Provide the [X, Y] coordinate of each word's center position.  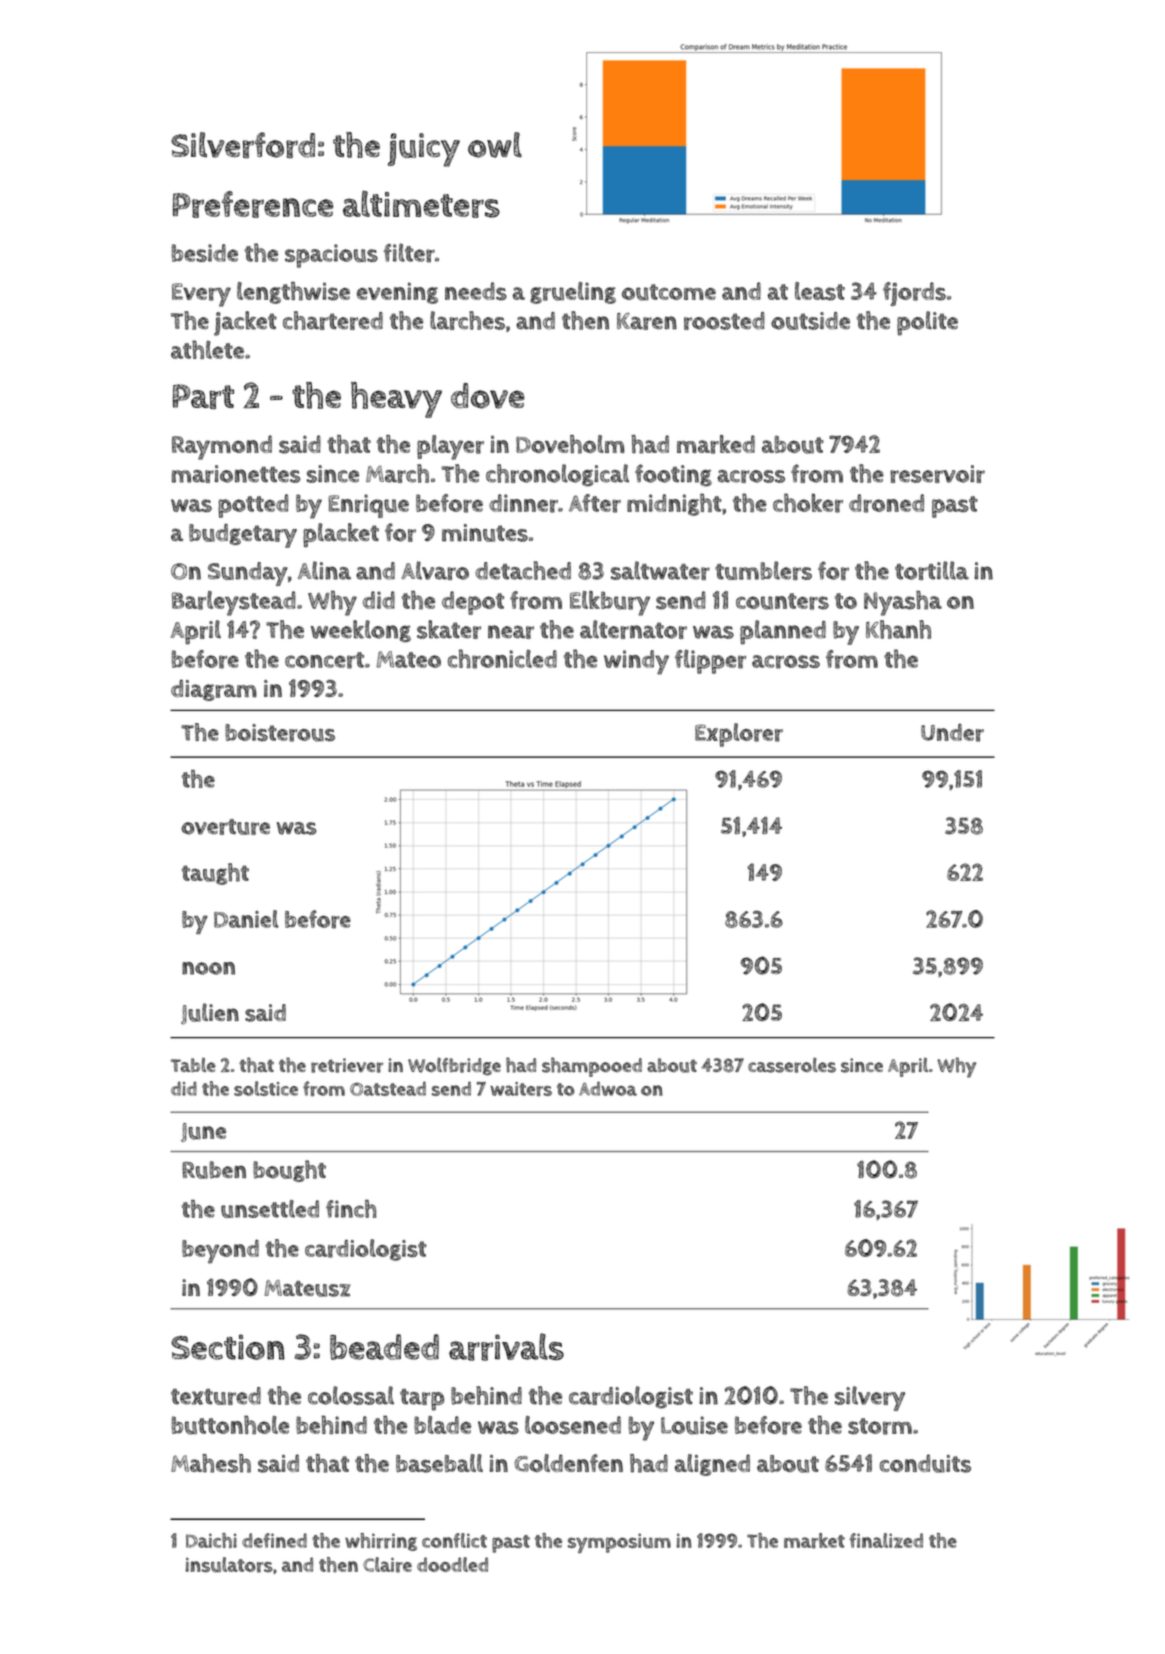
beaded [384, 1347]
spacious [331, 256]
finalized [886, 1540]
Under [952, 733]
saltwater [660, 570]
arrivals [506, 1347]
